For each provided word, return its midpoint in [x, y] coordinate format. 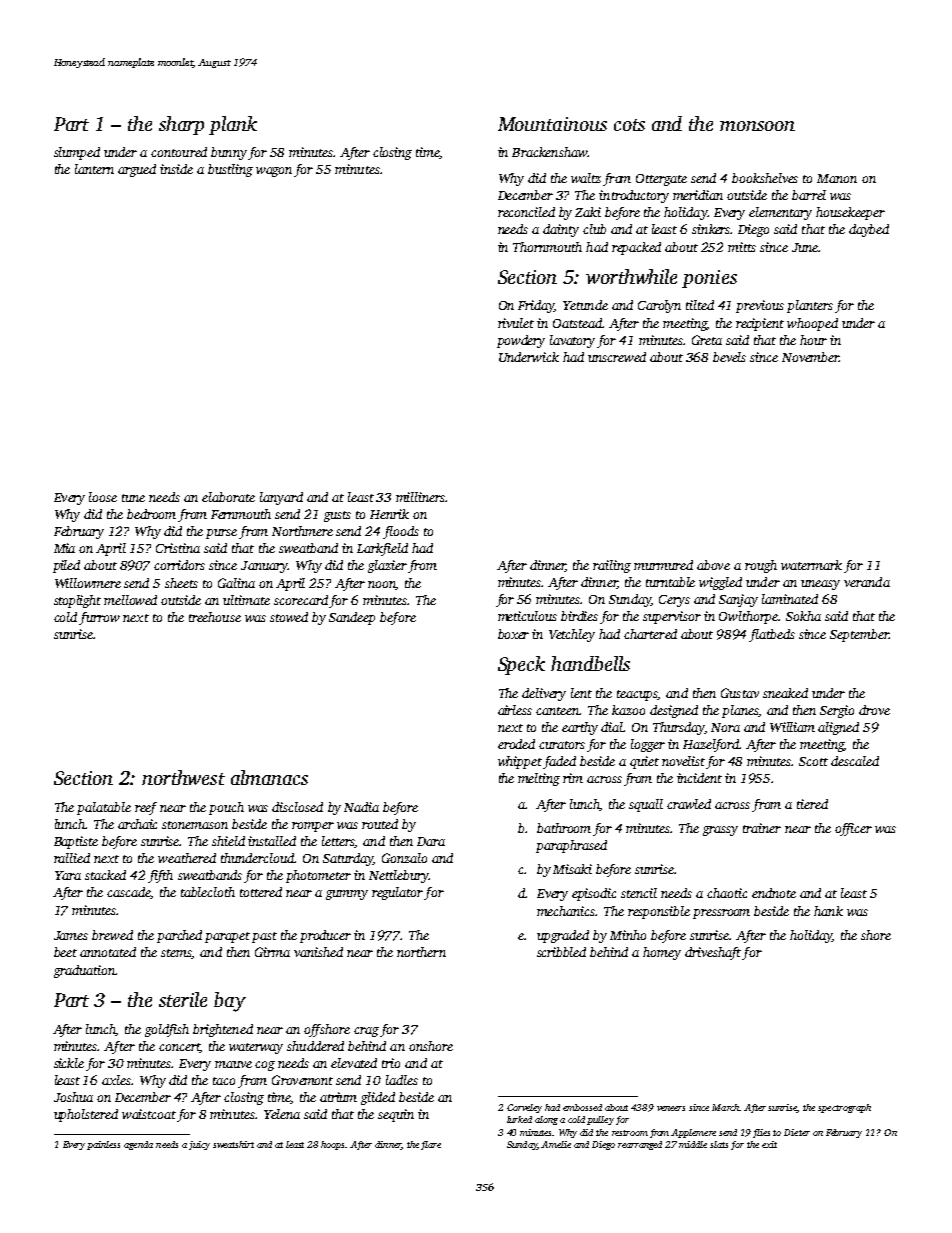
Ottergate [661, 180]
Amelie [556, 1144]
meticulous [527, 616]
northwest [183, 777]
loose [103, 497]
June [805, 247]
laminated [790, 599]
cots [629, 125]
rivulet [516, 323]
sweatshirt [233, 1144]
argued [137, 170]
